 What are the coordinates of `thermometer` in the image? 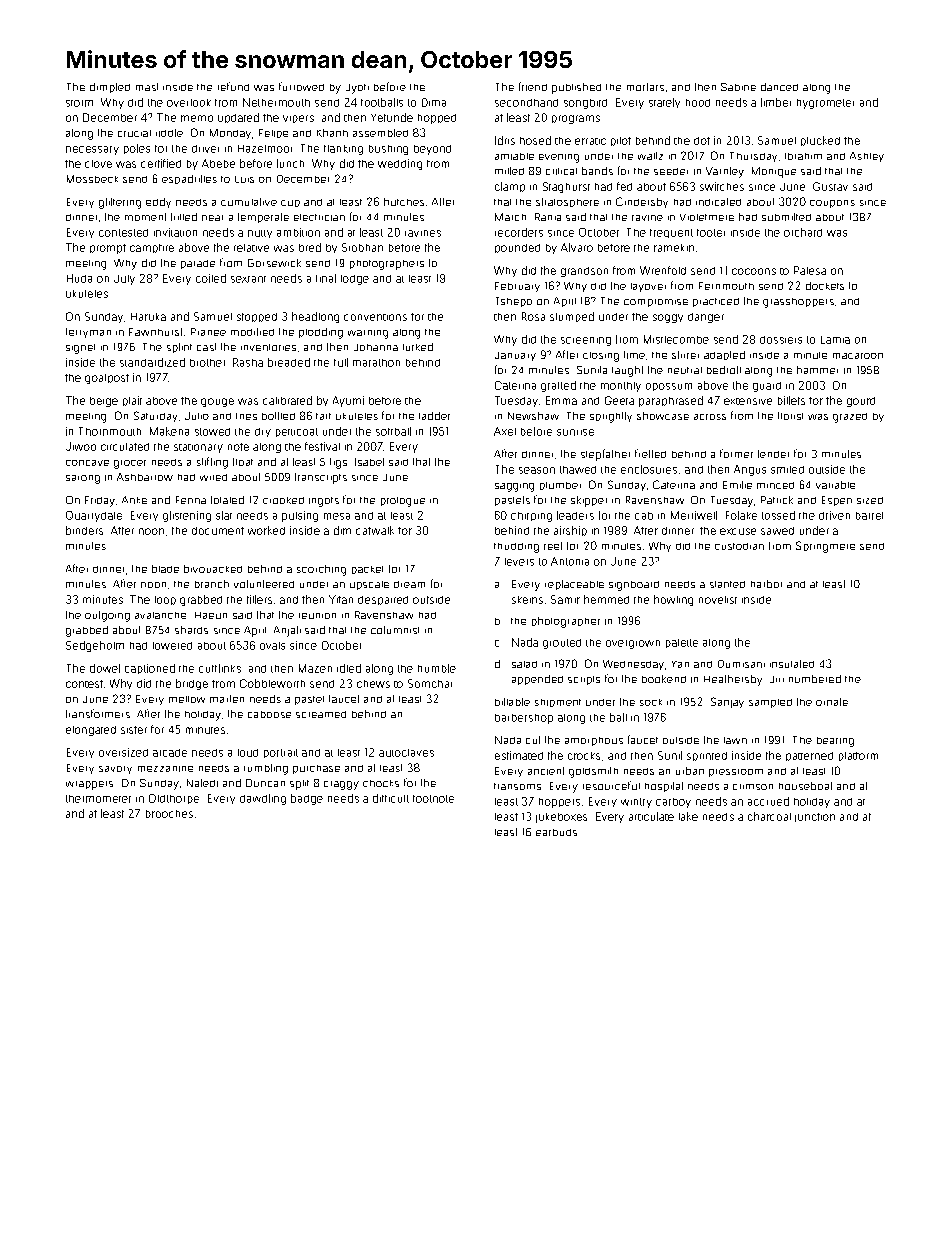 It's located at (98, 799).
